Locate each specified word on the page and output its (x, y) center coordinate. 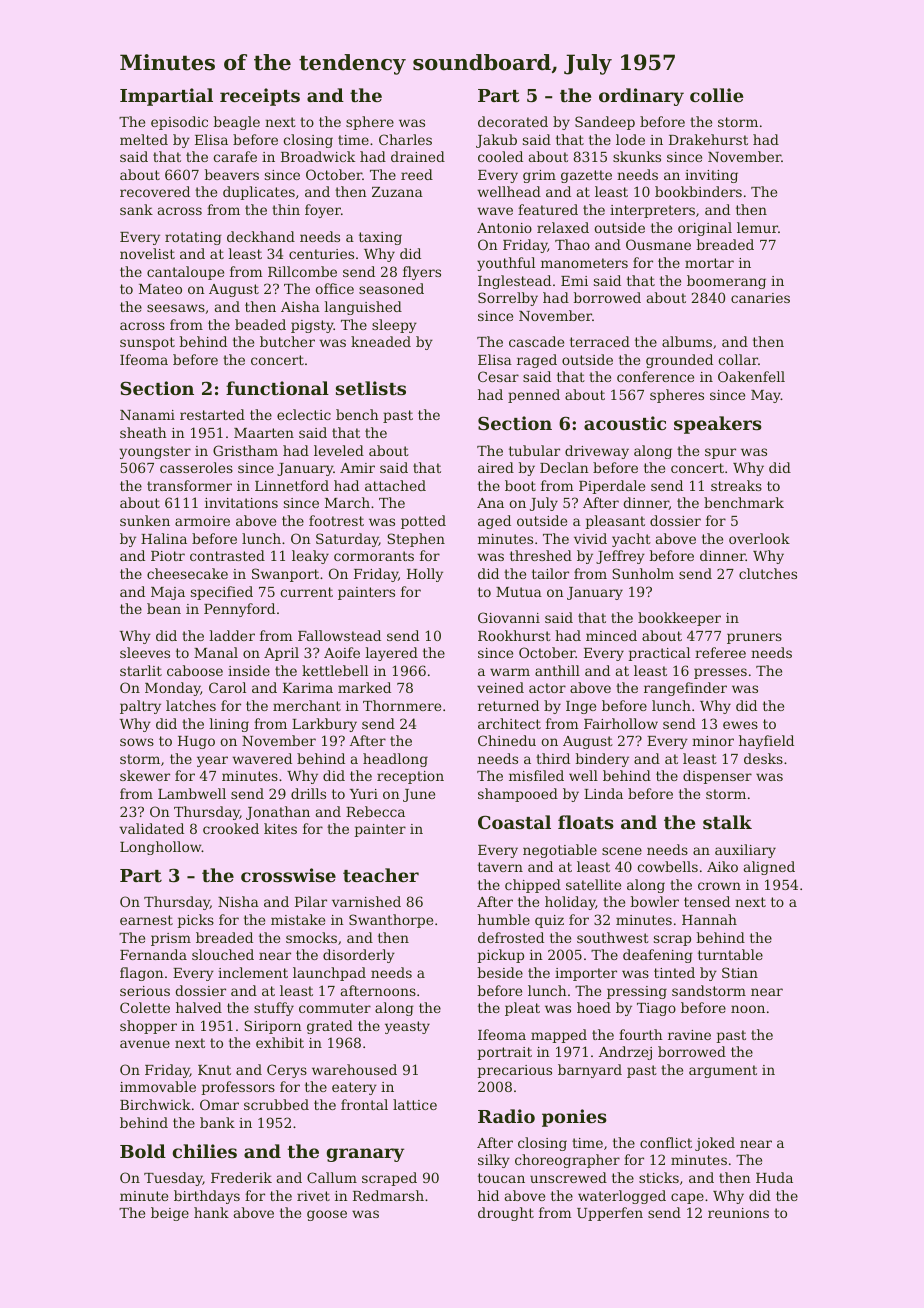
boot (520, 485)
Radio (506, 1116)
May (766, 396)
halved (199, 1007)
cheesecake (187, 573)
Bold (143, 1151)
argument (723, 1071)
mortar (709, 263)
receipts (260, 97)
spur (720, 453)
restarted (212, 414)
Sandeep (605, 123)
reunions (738, 1213)
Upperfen (610, 1214)
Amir (357, 468)
